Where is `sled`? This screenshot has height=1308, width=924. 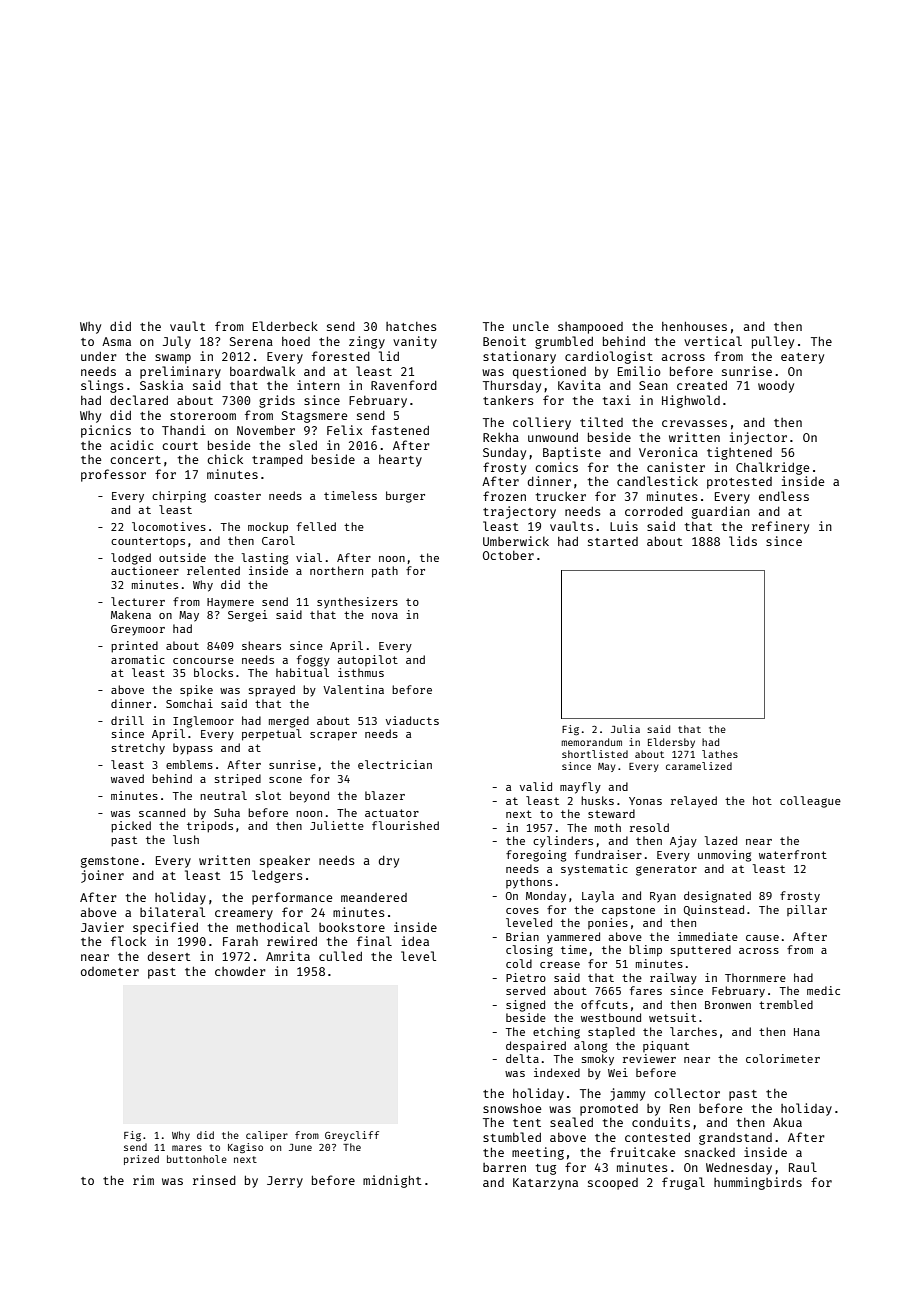
sled is located at coordinates (303, 445).
